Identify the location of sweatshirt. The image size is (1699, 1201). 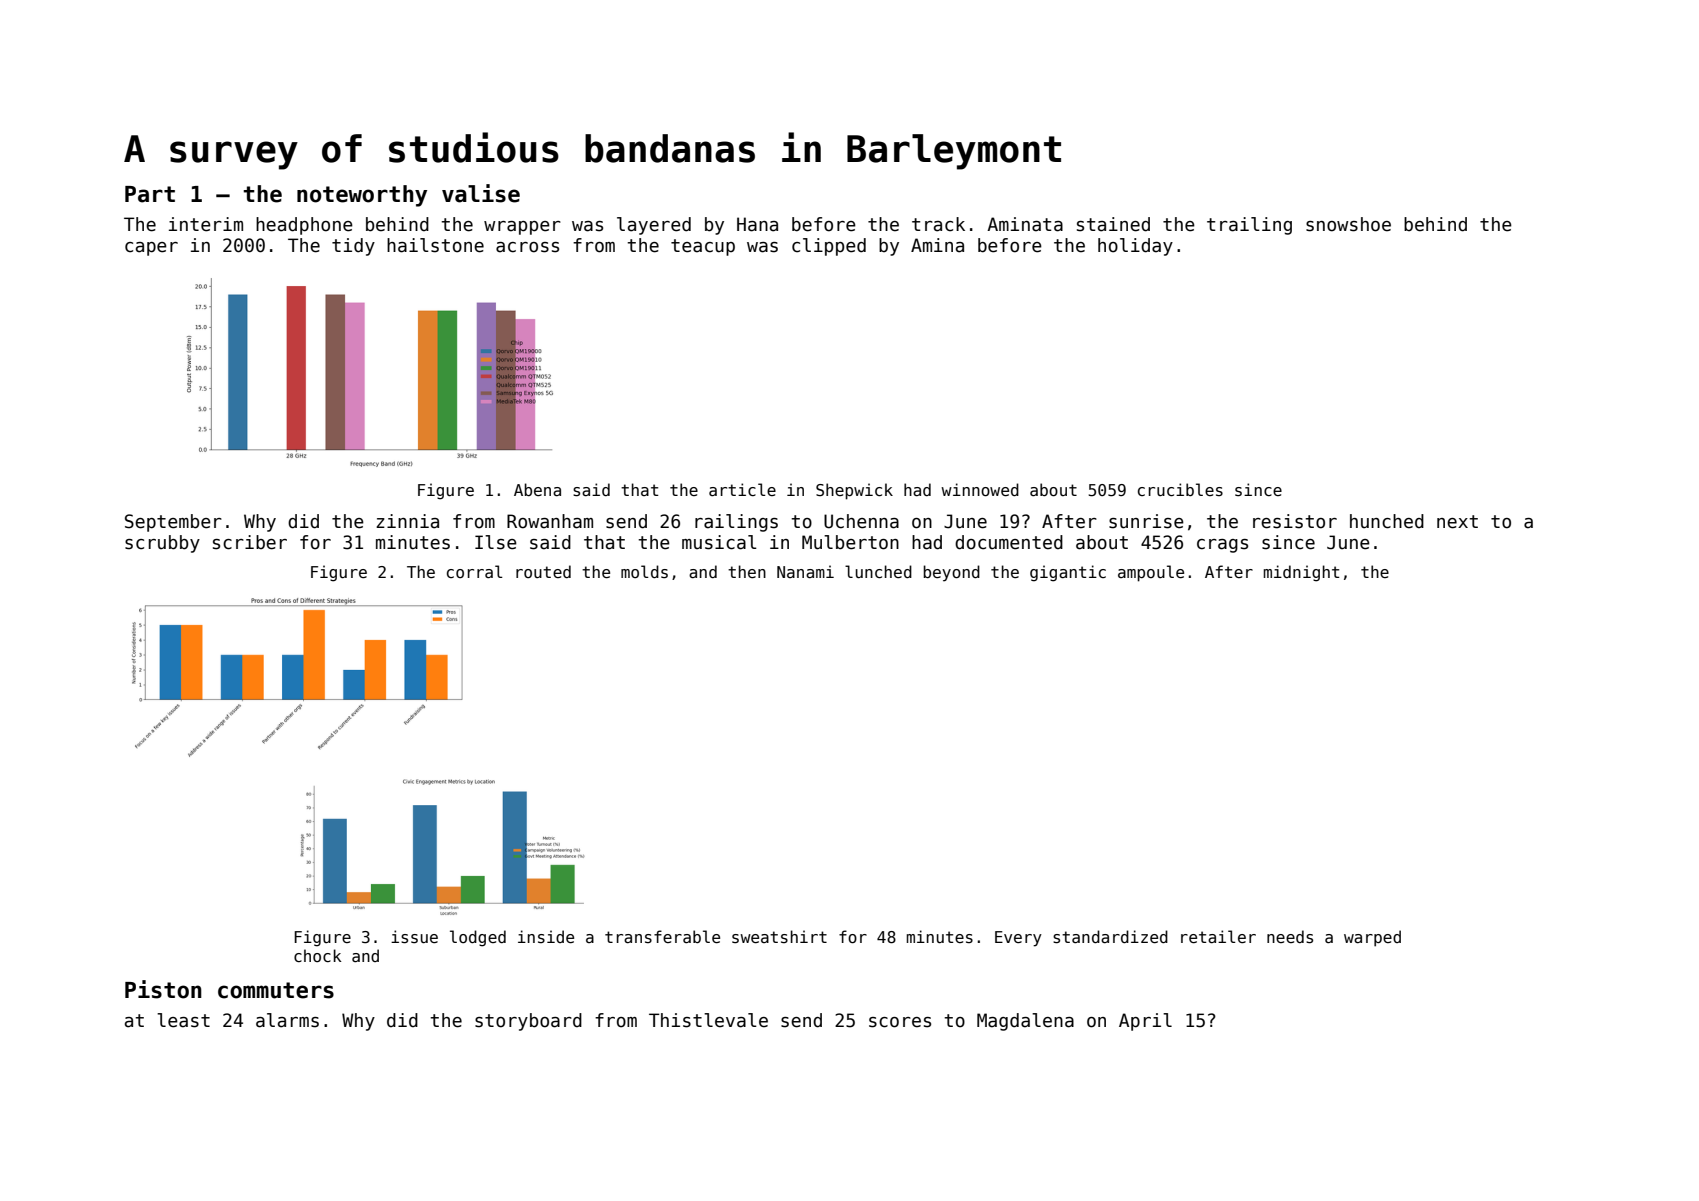
(779, 937).
